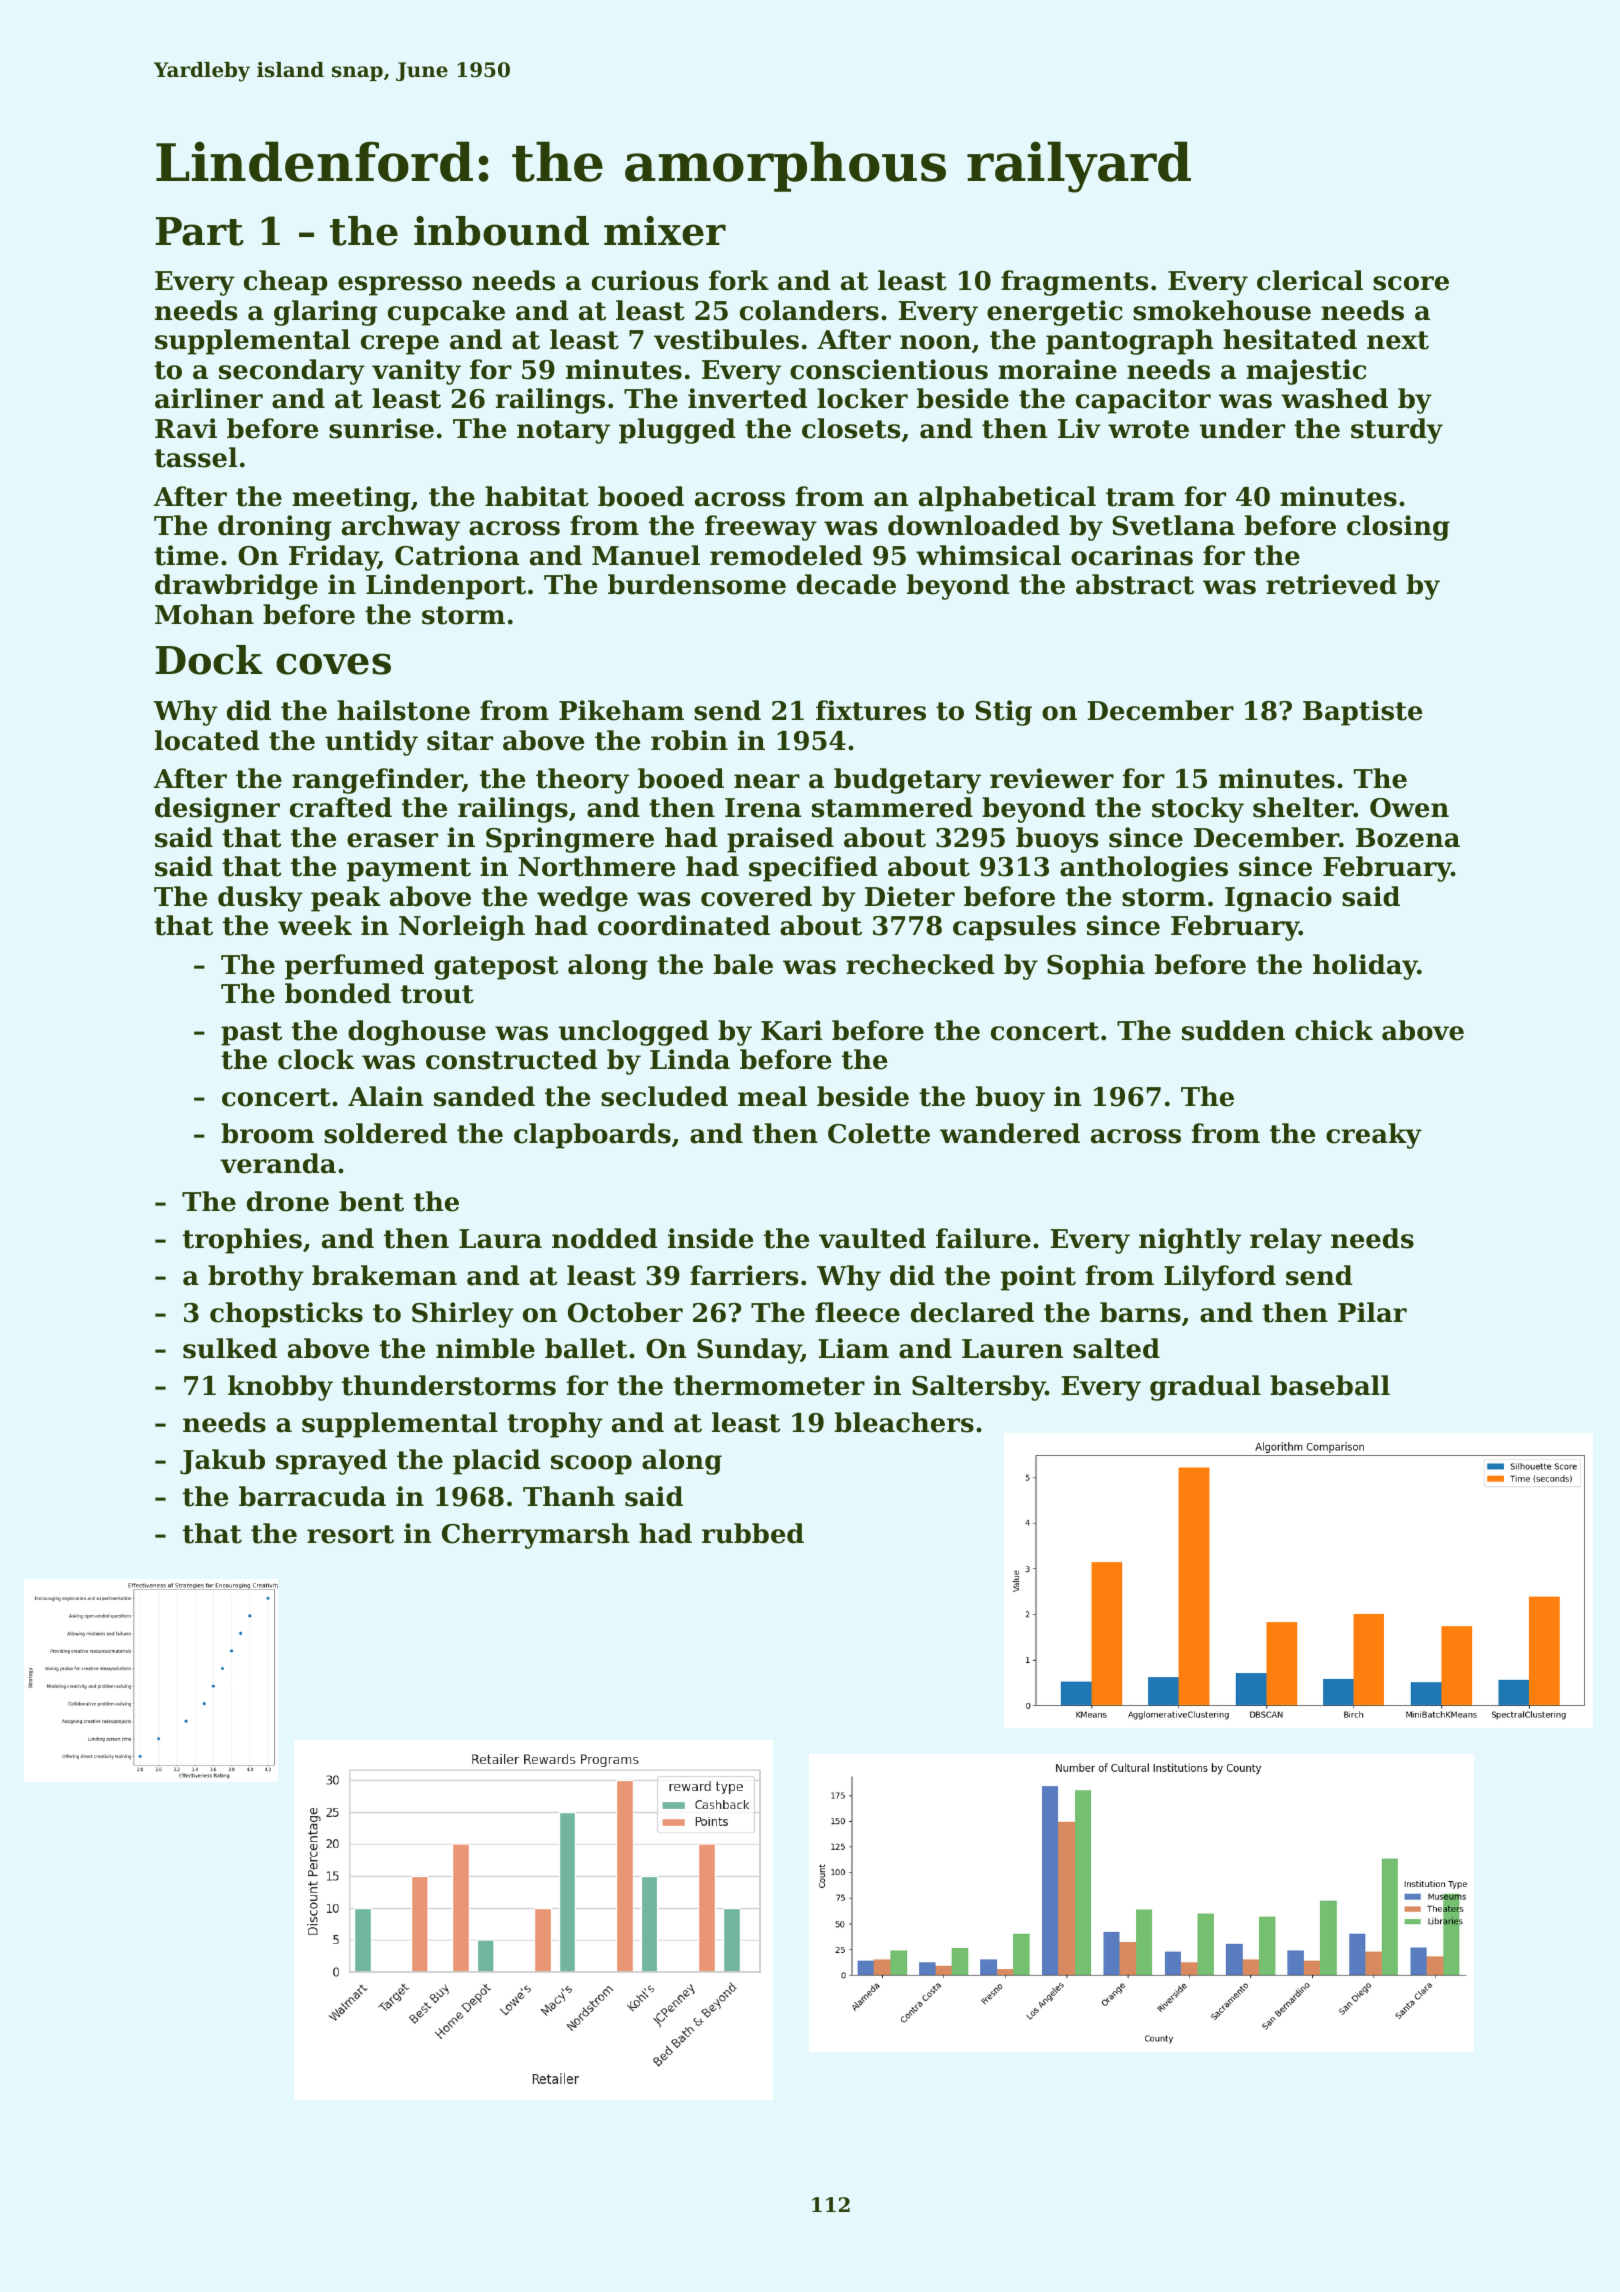  I want to click on Part, so click(200, 231).
